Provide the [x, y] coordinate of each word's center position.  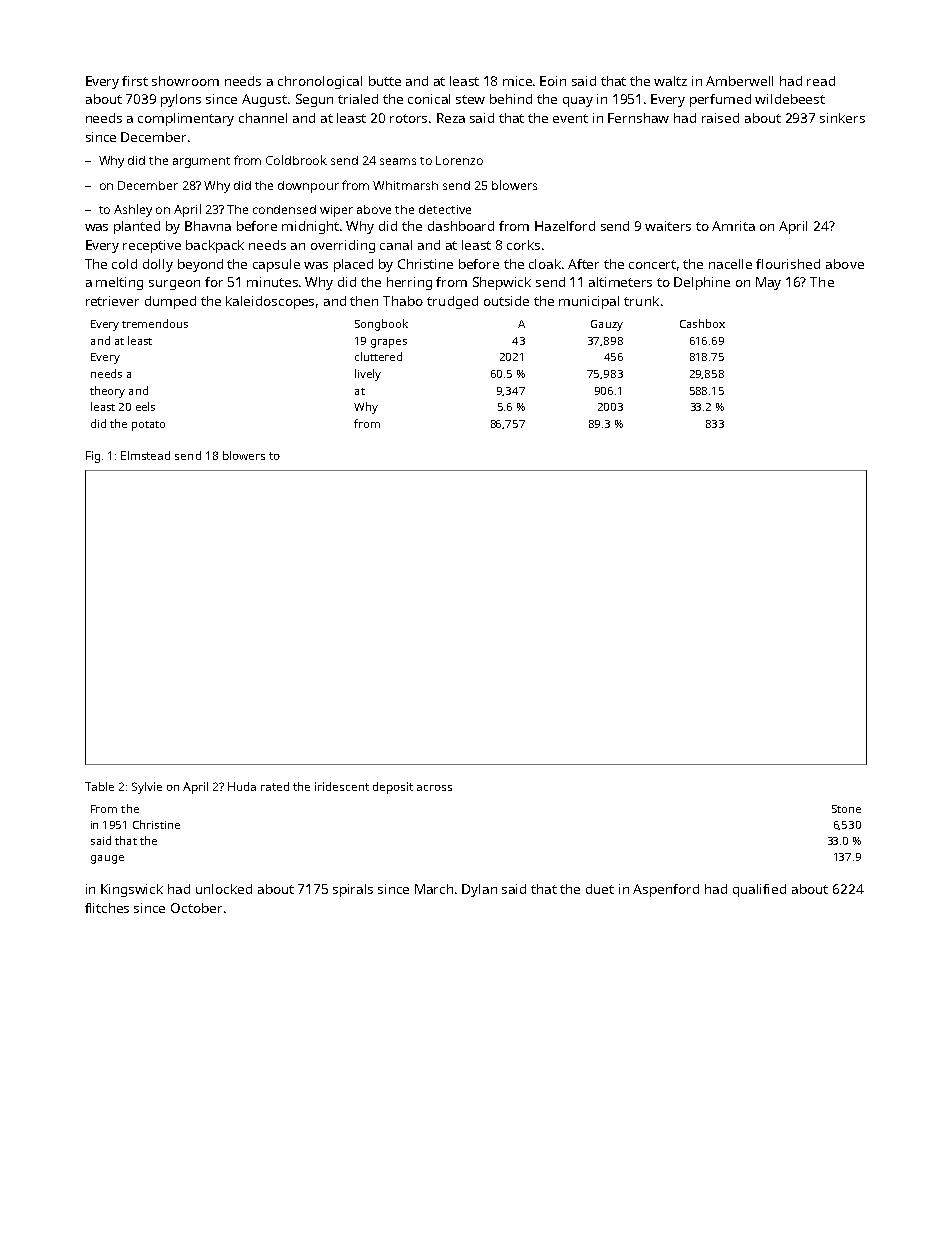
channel [263, 118]
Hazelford [565, 226]
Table [99, 786]
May [768, 283]
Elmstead [145, 455]
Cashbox [702, 323]
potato [148, 426]
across [434, 788]
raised [720, 118]
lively [368, 375]
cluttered [378, 356]
